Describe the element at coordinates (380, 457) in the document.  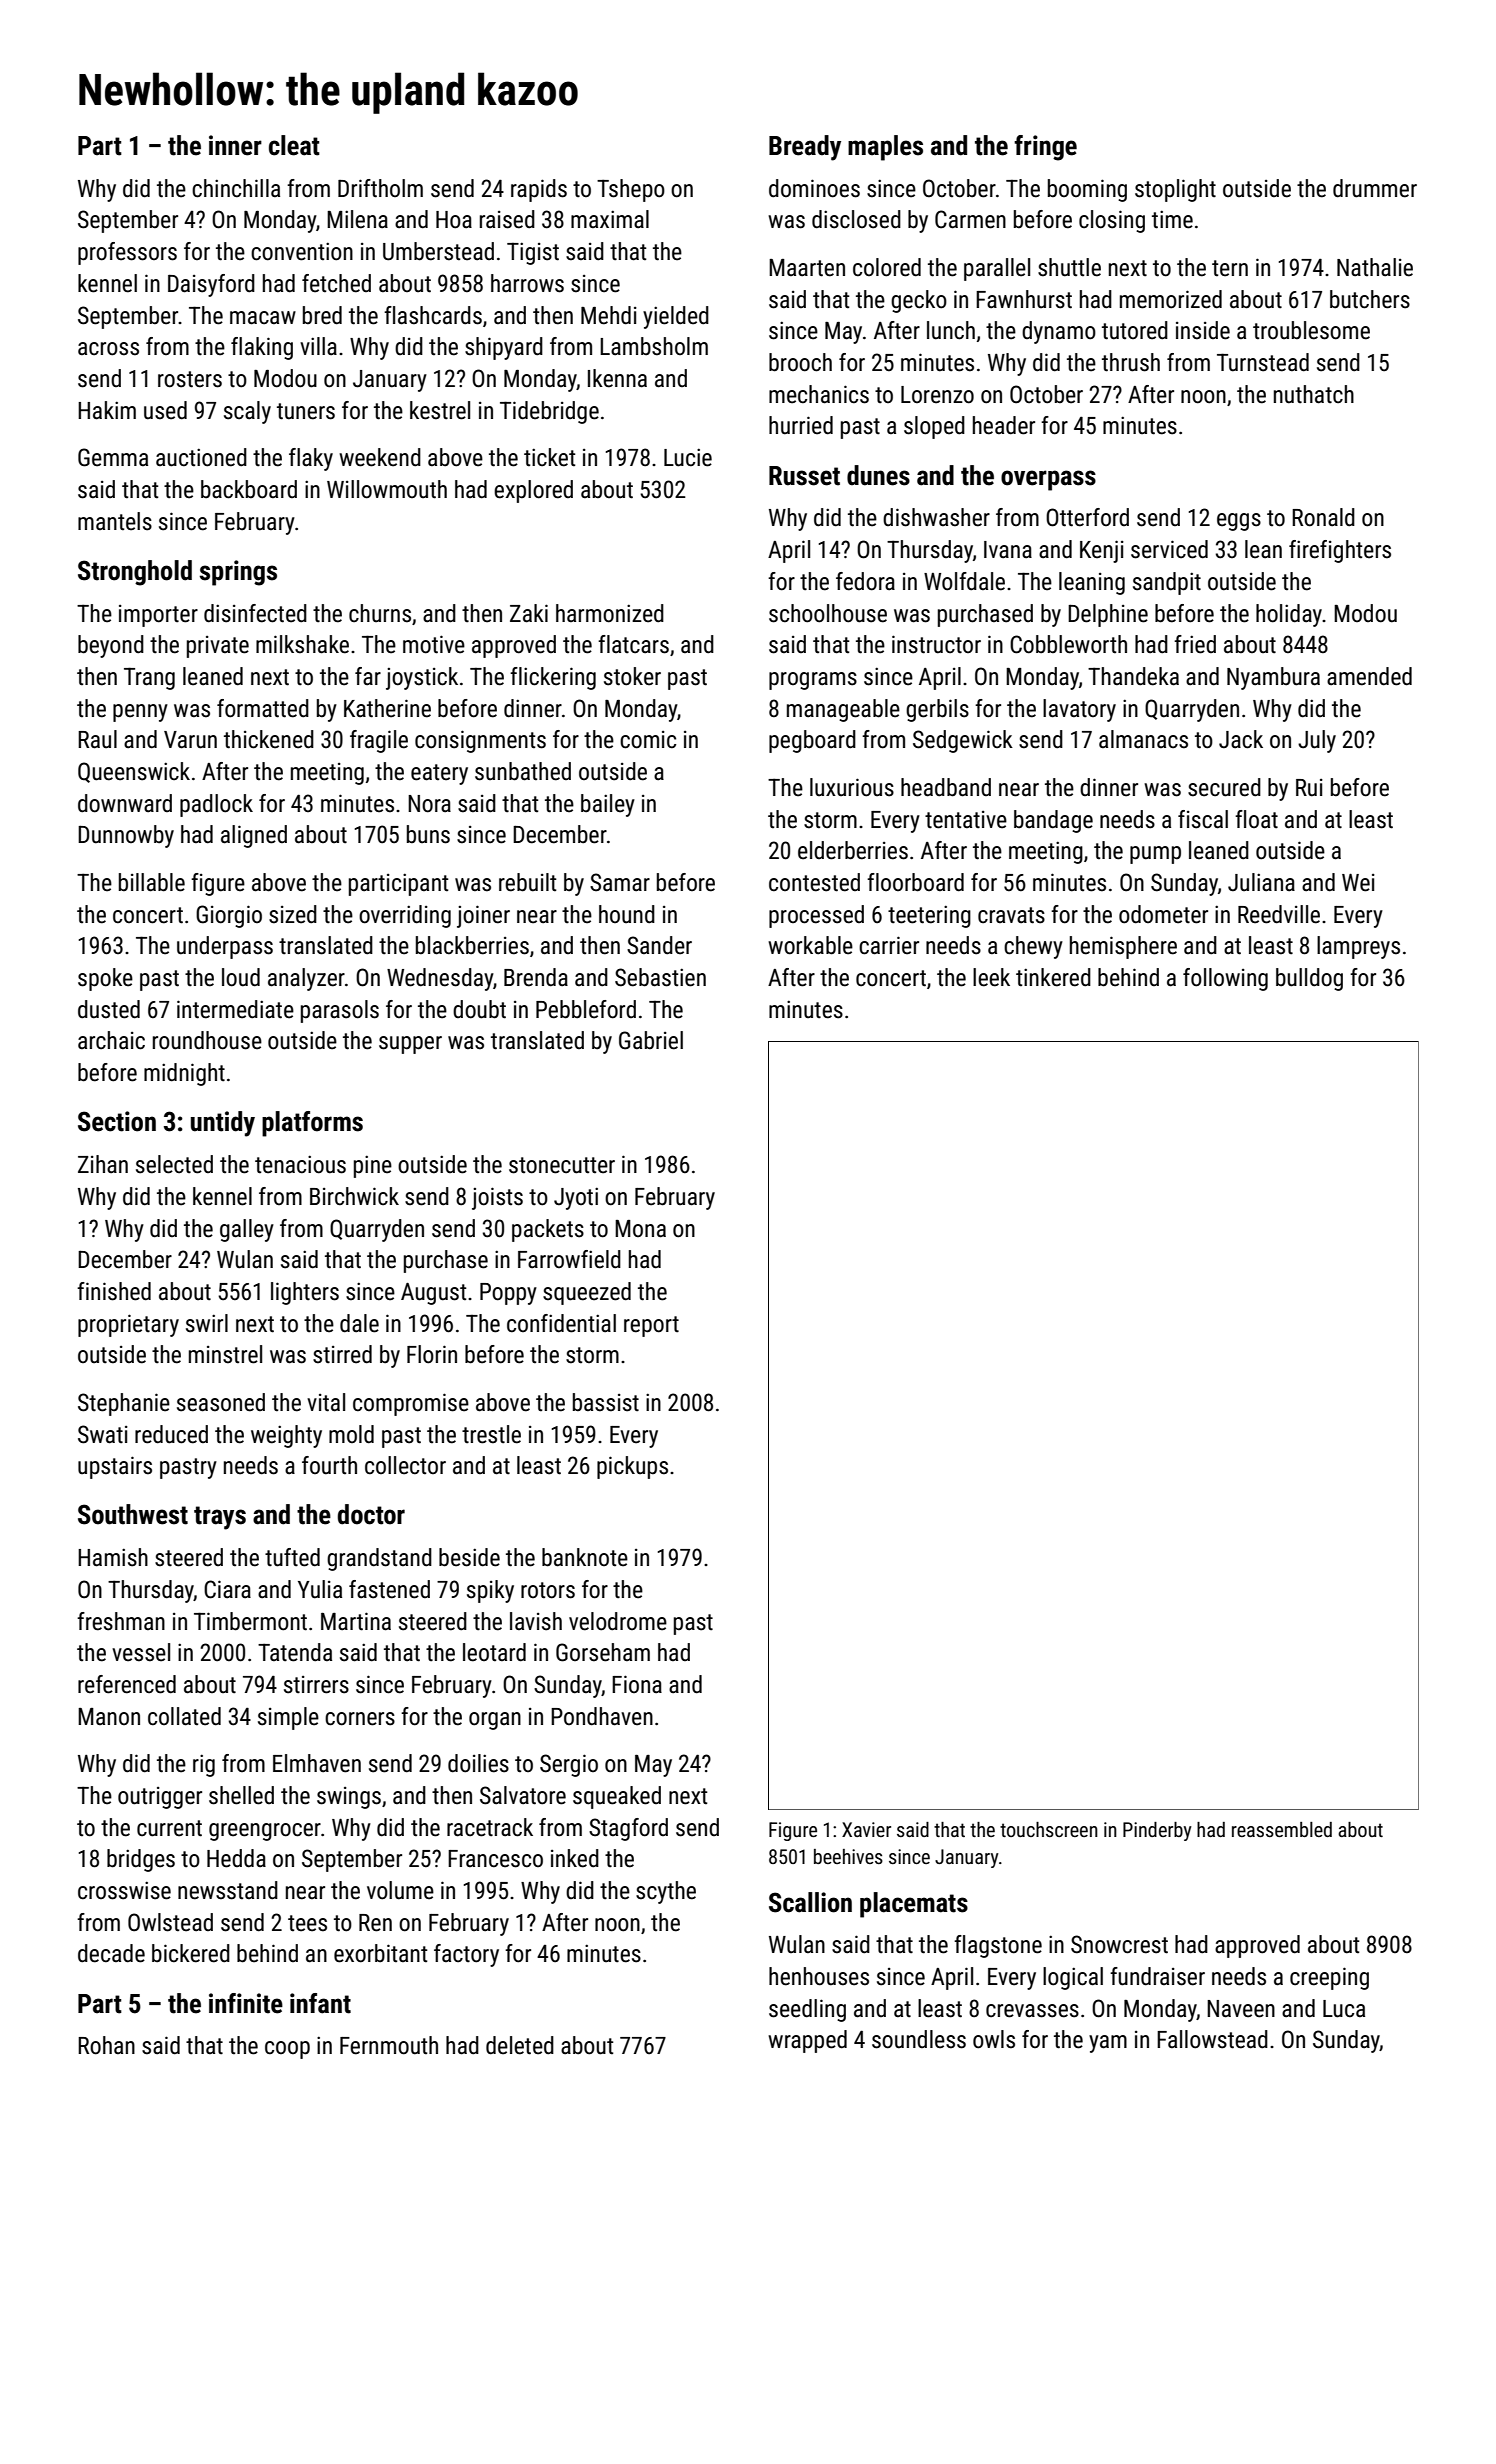
I see `weekend` at that location.
